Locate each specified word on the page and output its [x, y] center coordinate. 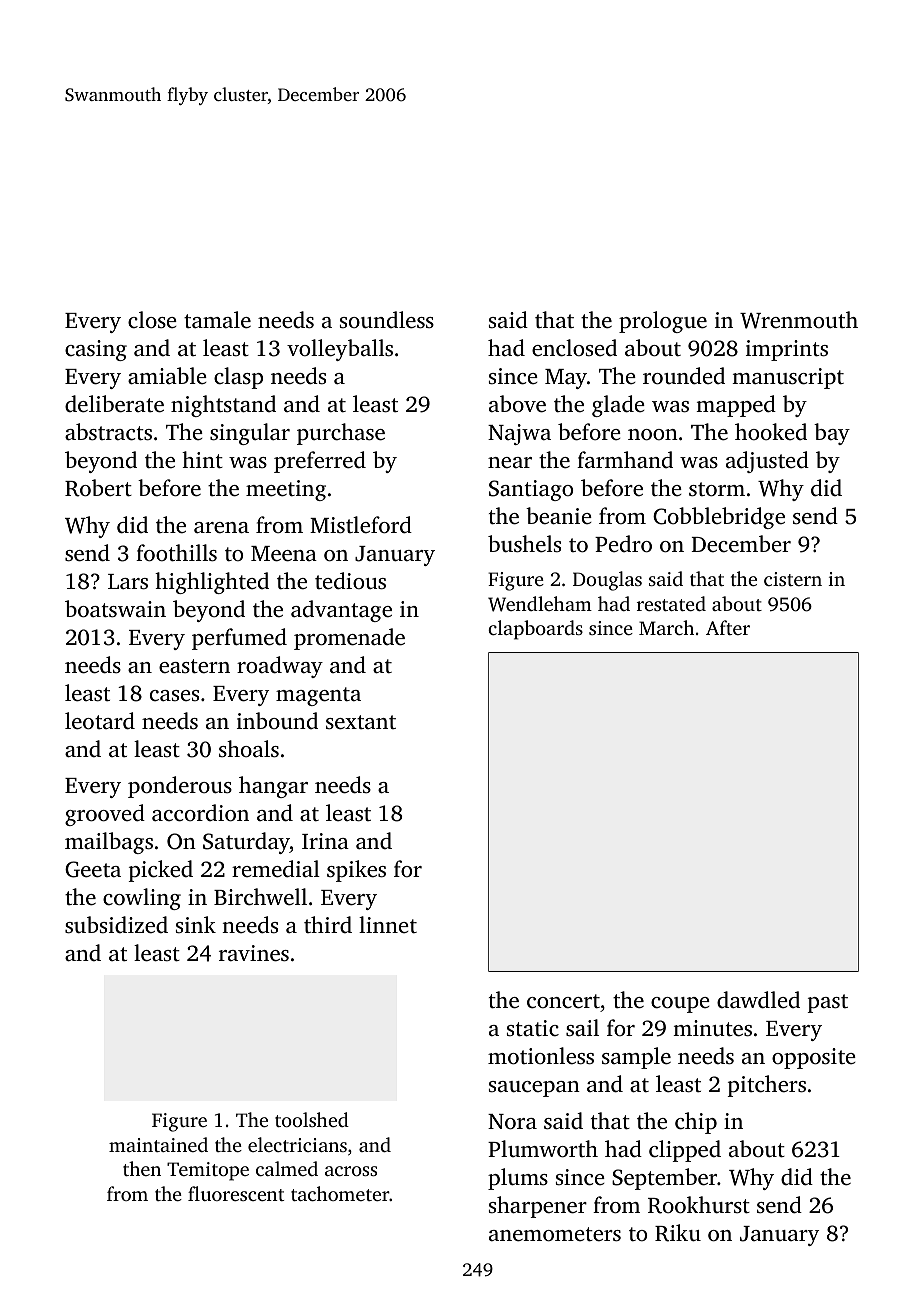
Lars [128, 582]
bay [832, 434]
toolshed [312, 1119]
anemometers [555, 1234]
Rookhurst [699, 1205]
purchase [341, 434]
